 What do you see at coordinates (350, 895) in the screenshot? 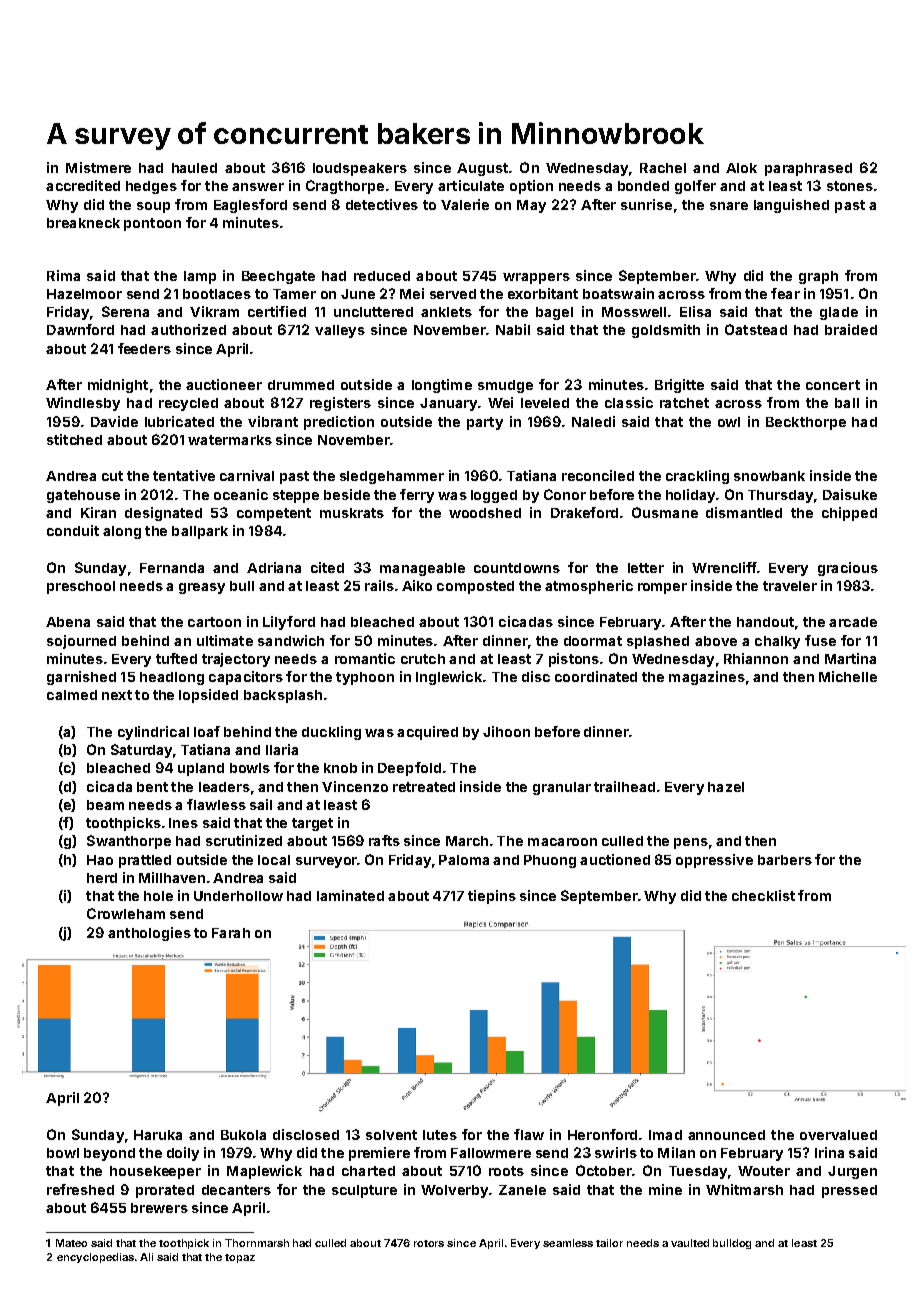
I see `laminated` at bounding box center [350, 895].
